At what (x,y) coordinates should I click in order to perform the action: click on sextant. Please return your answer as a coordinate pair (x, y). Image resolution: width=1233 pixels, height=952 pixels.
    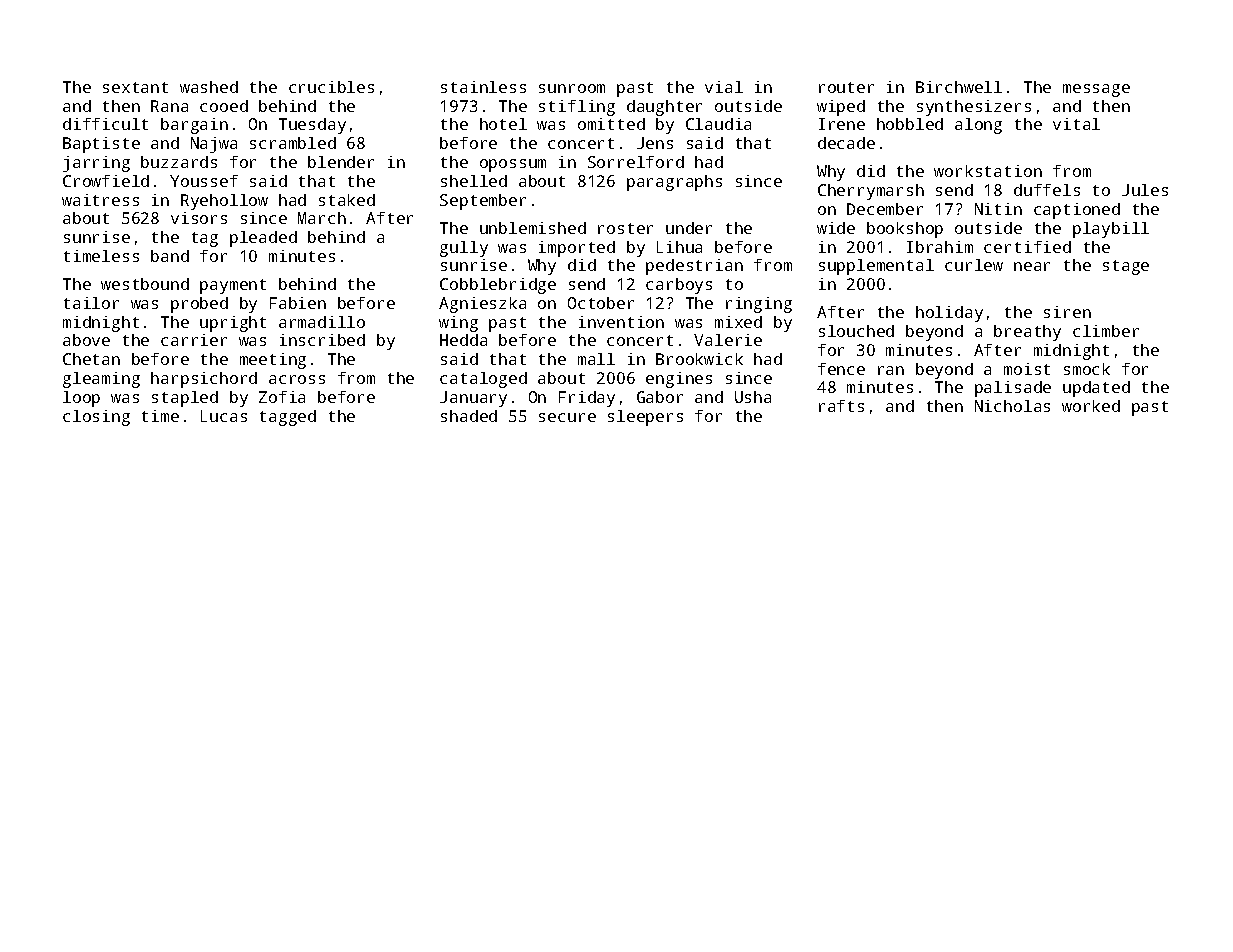
    Looking at the image, I should click on (135, 87).
